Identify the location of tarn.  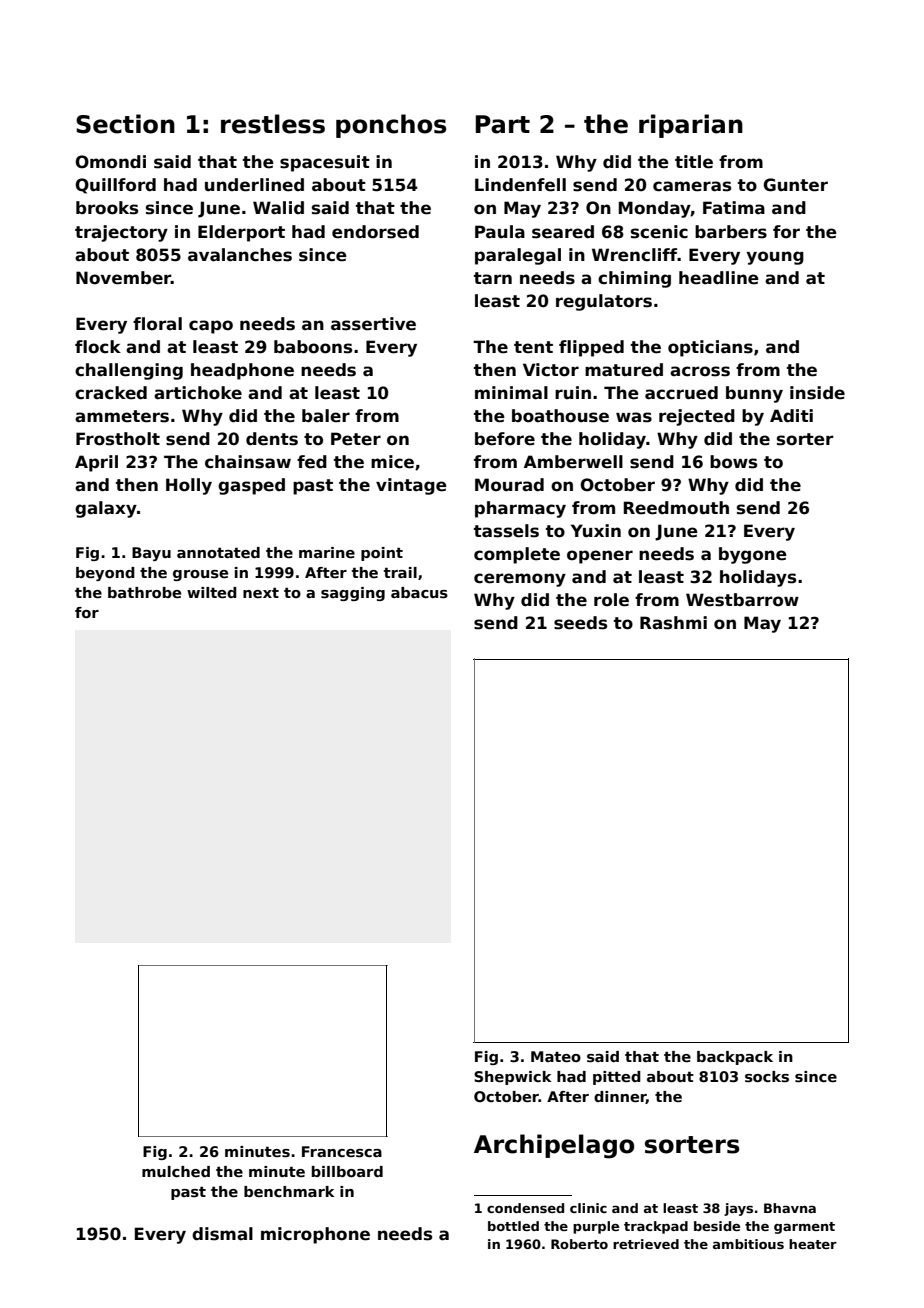
(493, 278).
